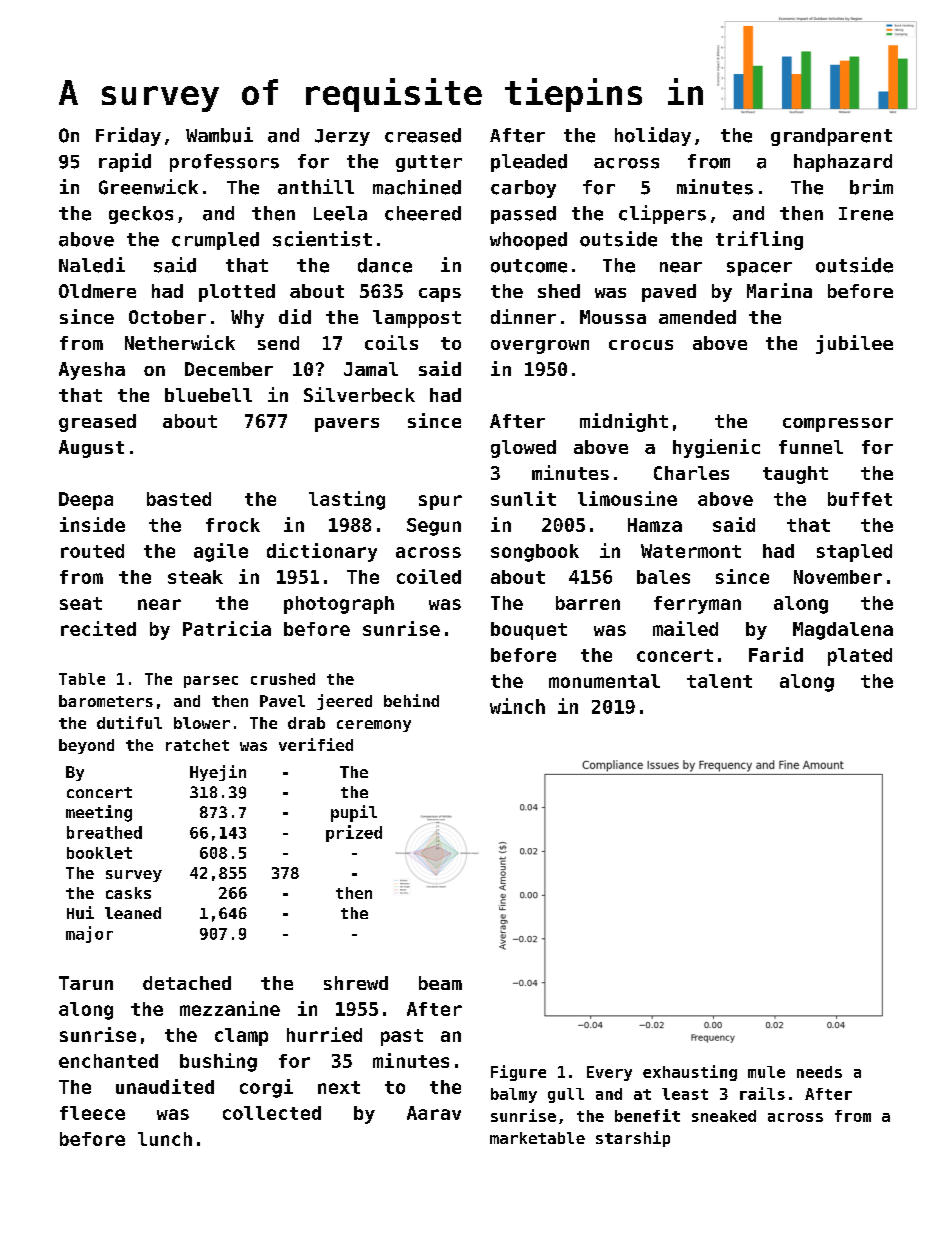 The image size is (952, 1233). Describe the element at coordinates (766, 1072) in the image. I see `mule` at that location.
